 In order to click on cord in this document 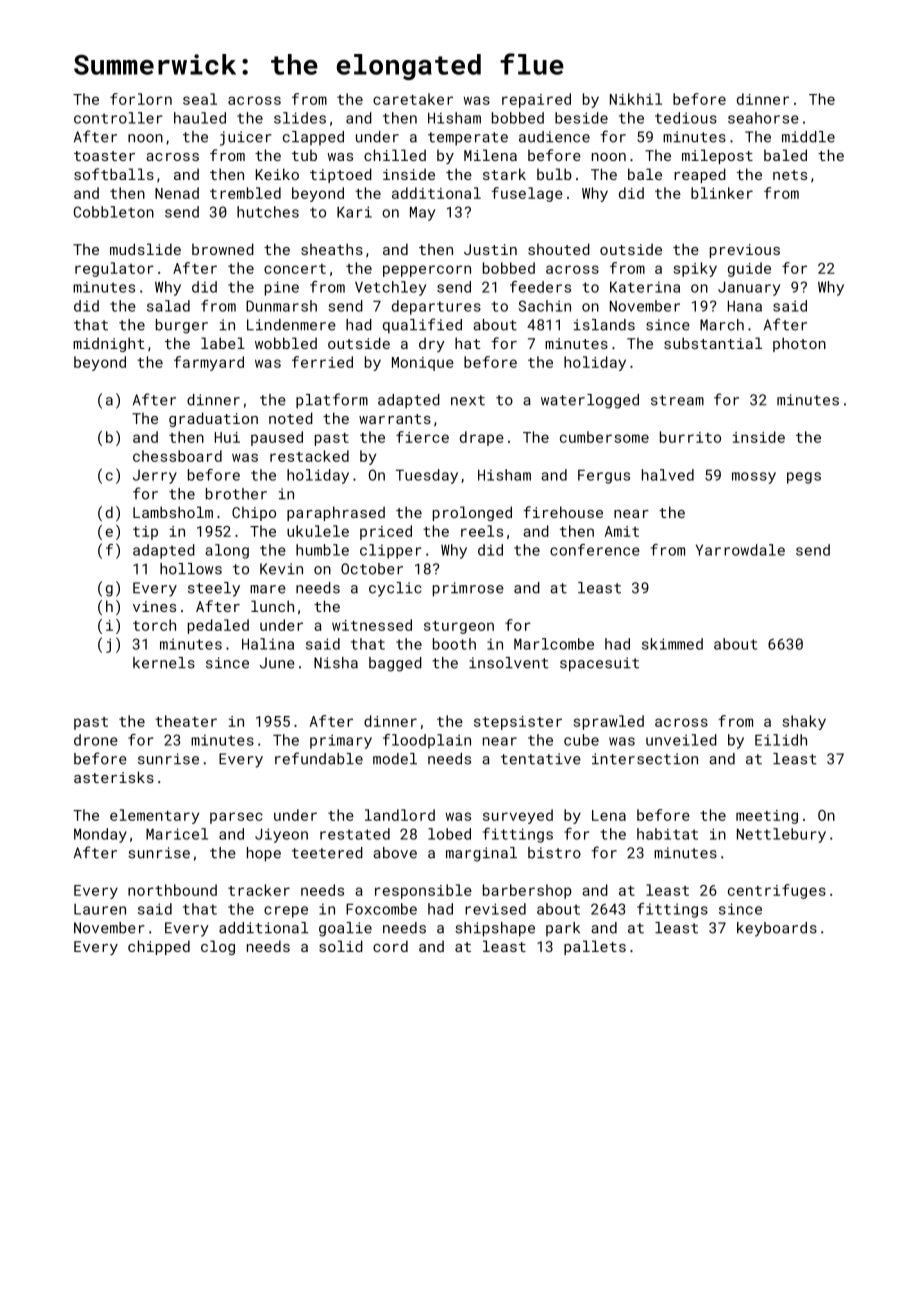, I will do `click(390, 946)`.
